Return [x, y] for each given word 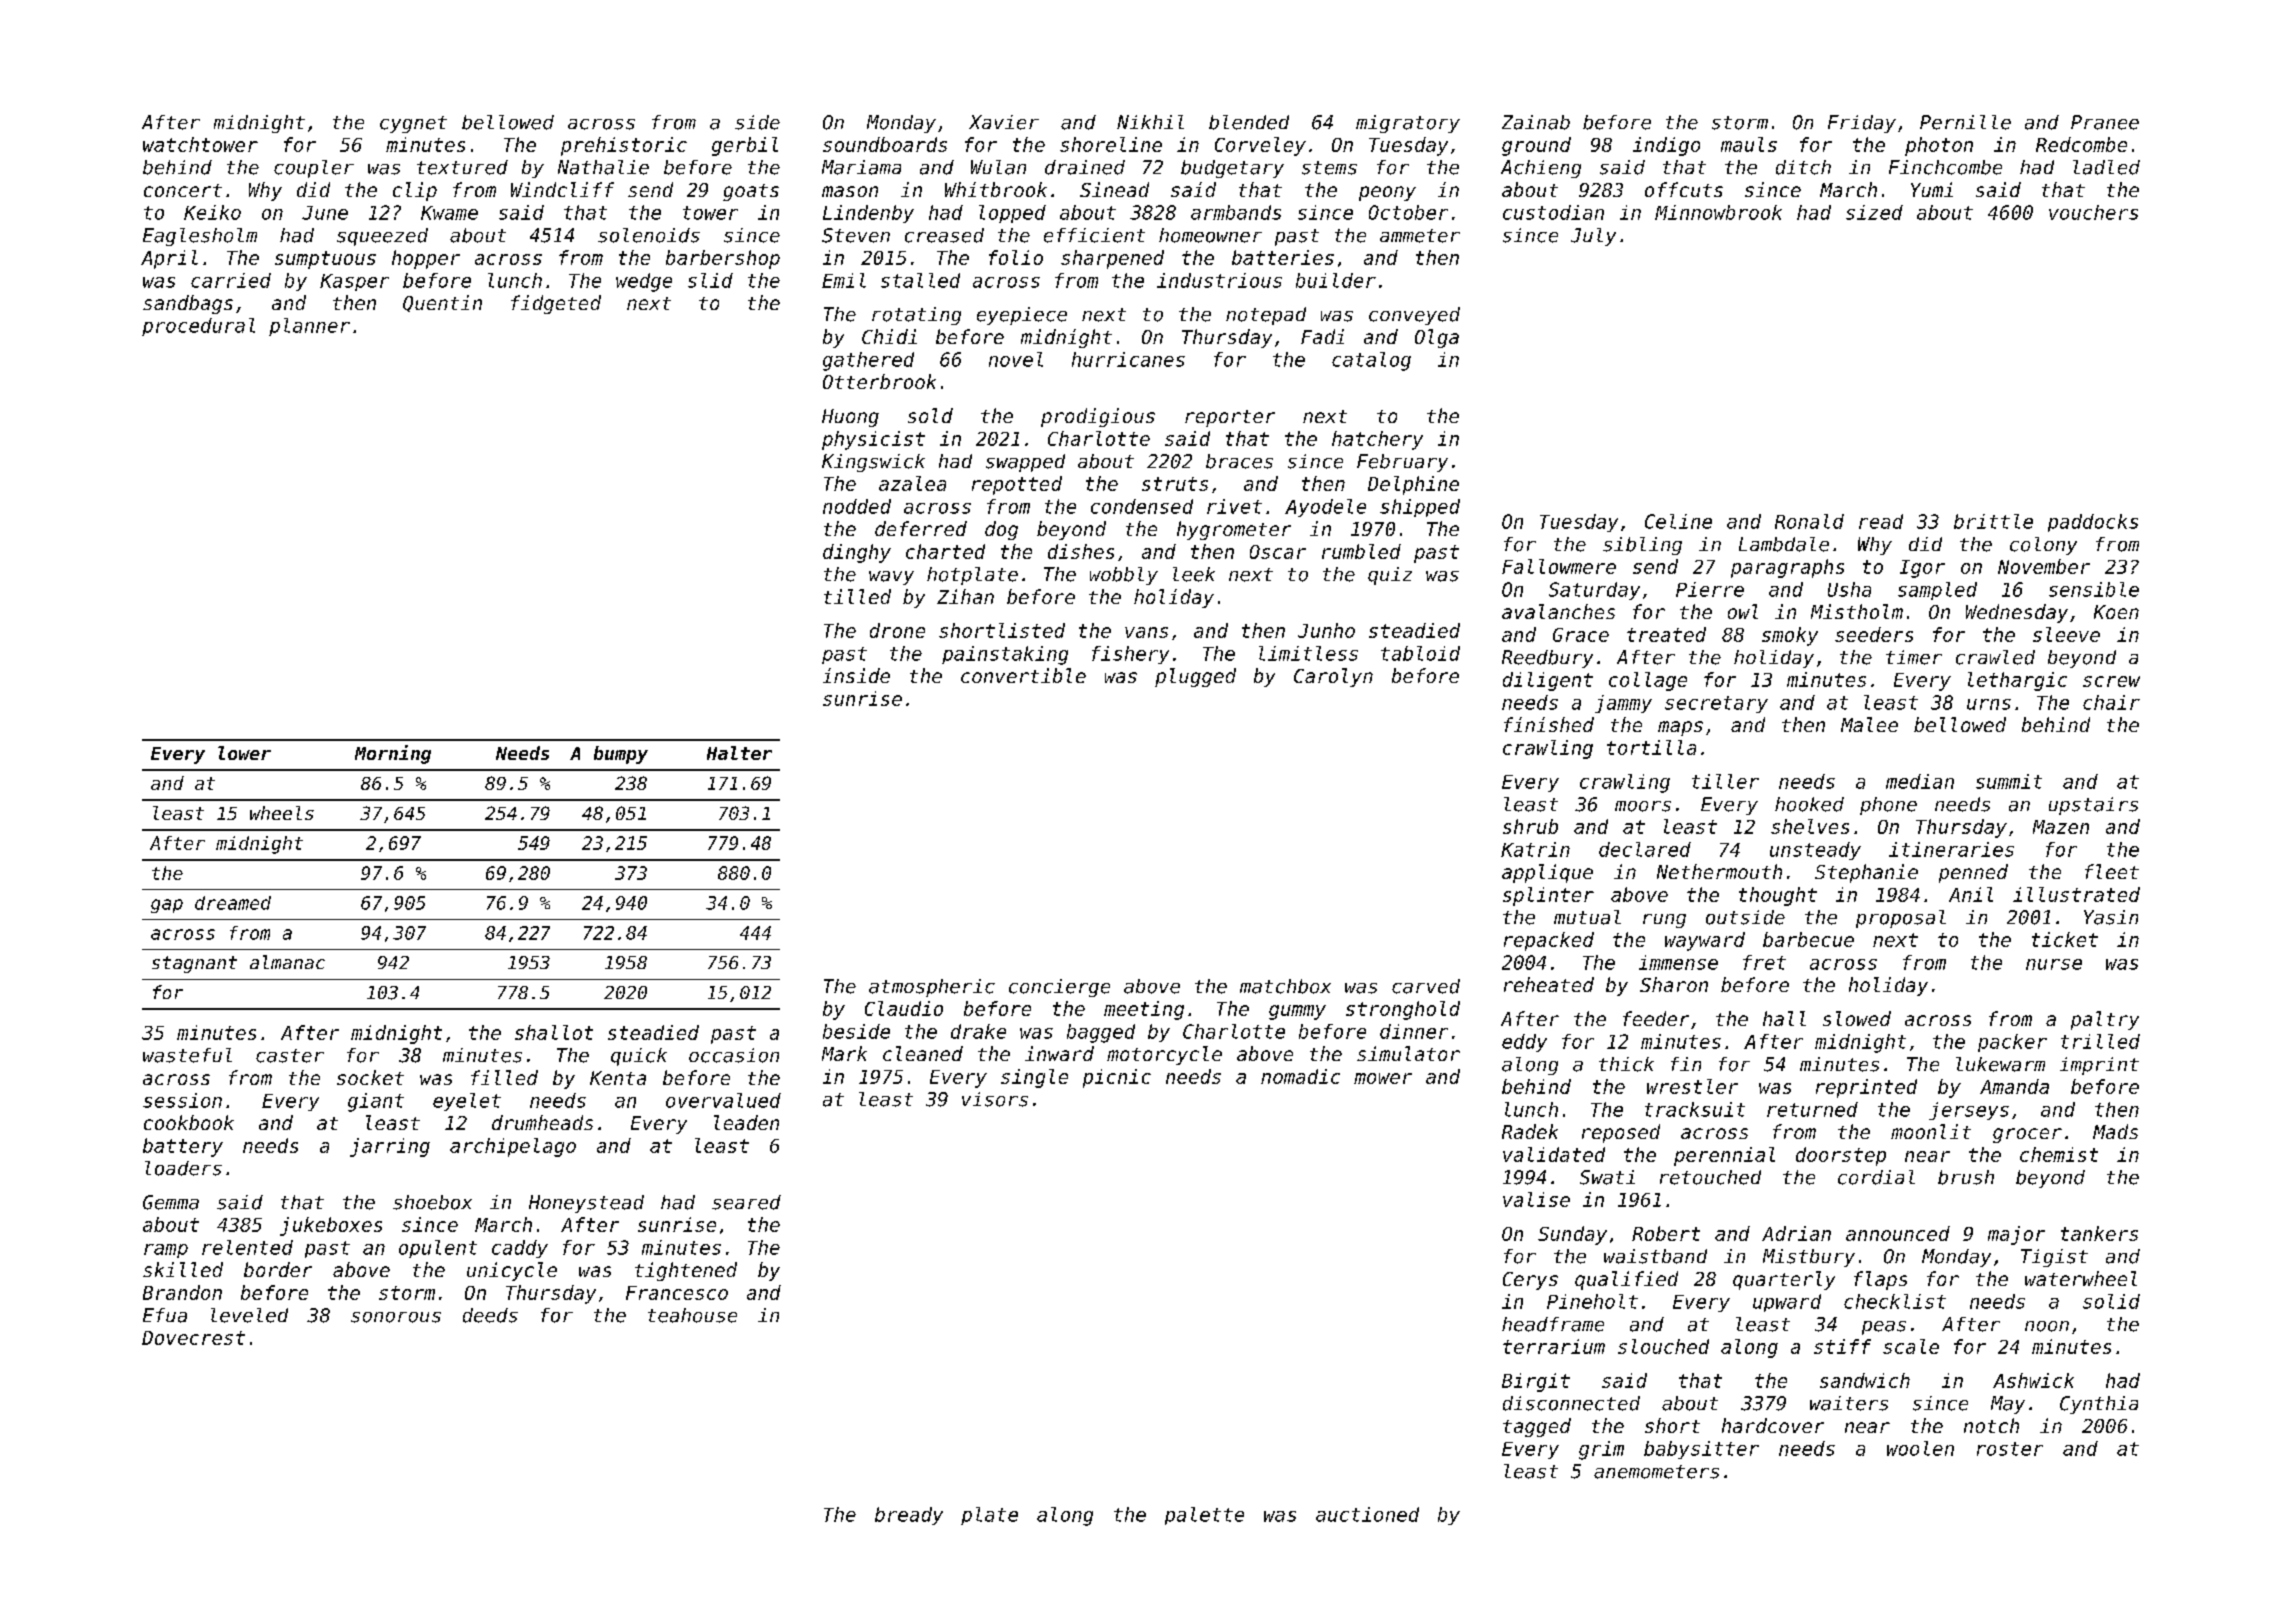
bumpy [621, 755]
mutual [1587, 917]
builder [1336, 280]
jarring [390, 1147]
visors [995, 1099]
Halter [739, 753]
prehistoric [624, 146]
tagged [1537, 1427]
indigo [1666, 146]
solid [2111, 1301]
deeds [490, 1315]
